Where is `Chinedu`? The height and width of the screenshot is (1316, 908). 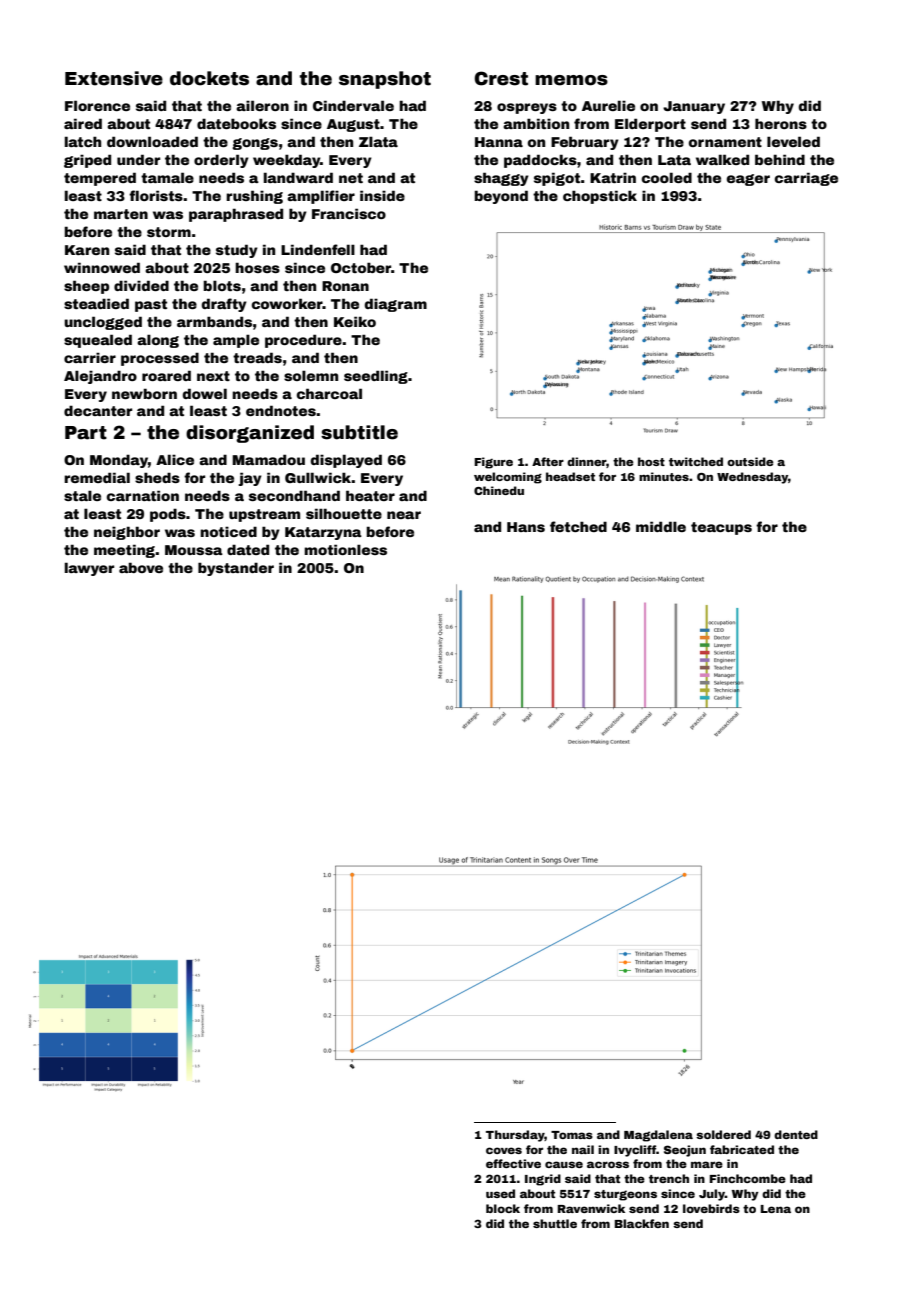
Chinedu is located at coordinates (499, 490).
